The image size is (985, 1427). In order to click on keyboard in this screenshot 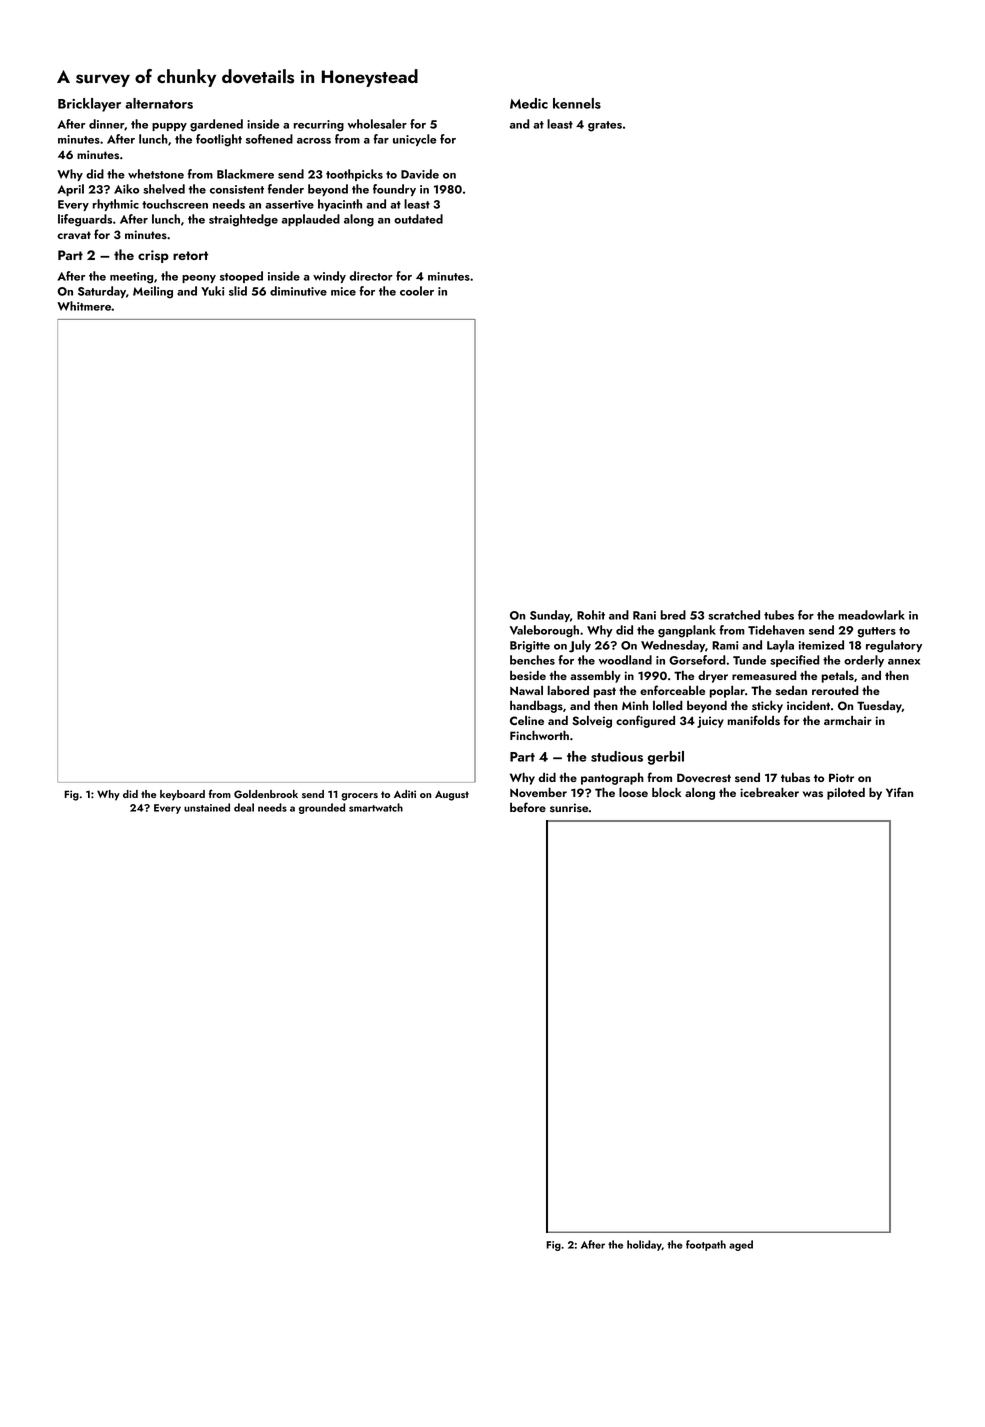, I will do `click(182, 795)`.
